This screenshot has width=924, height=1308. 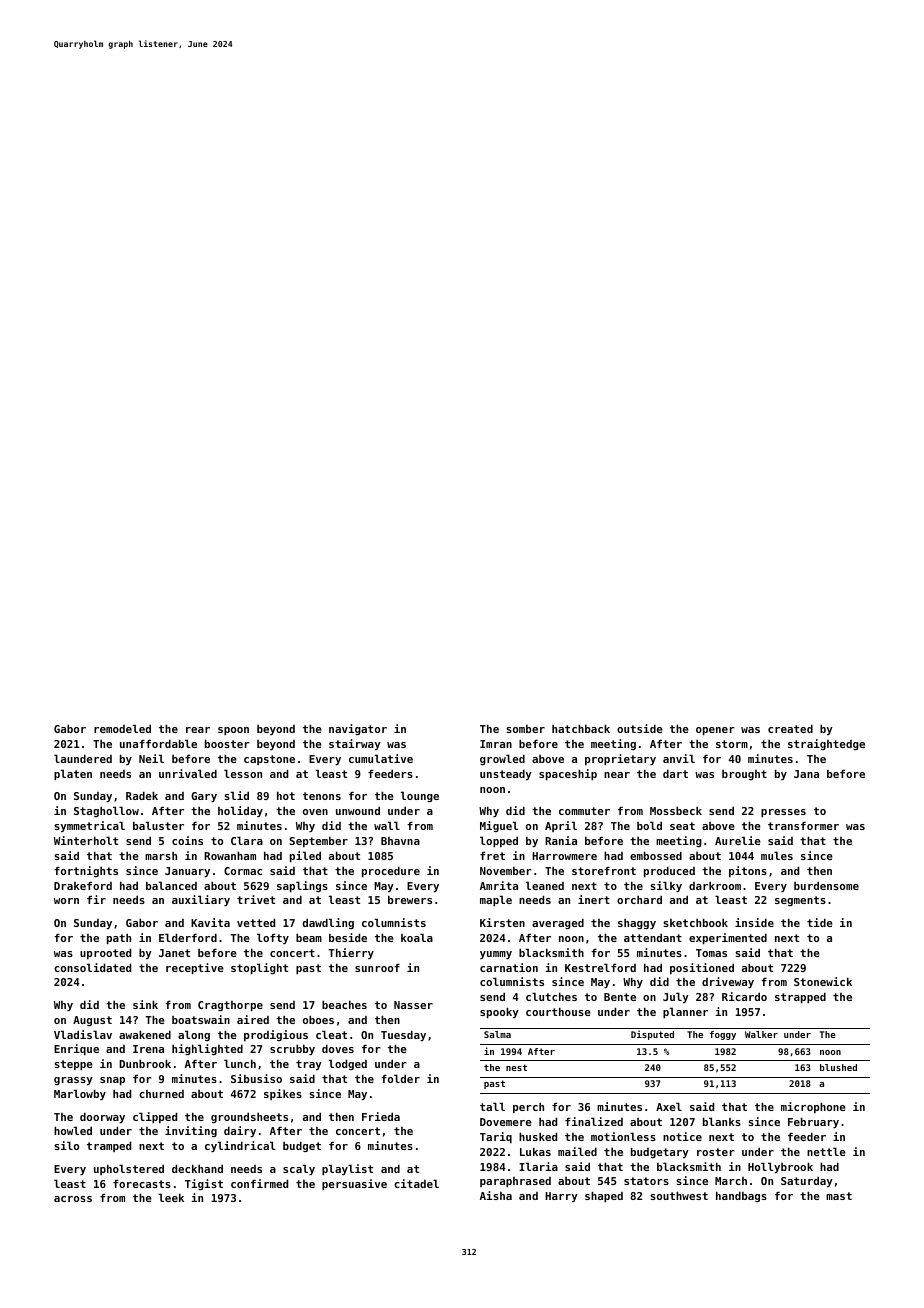 I want to click on Frieda, so click(x=381, y=1116).
